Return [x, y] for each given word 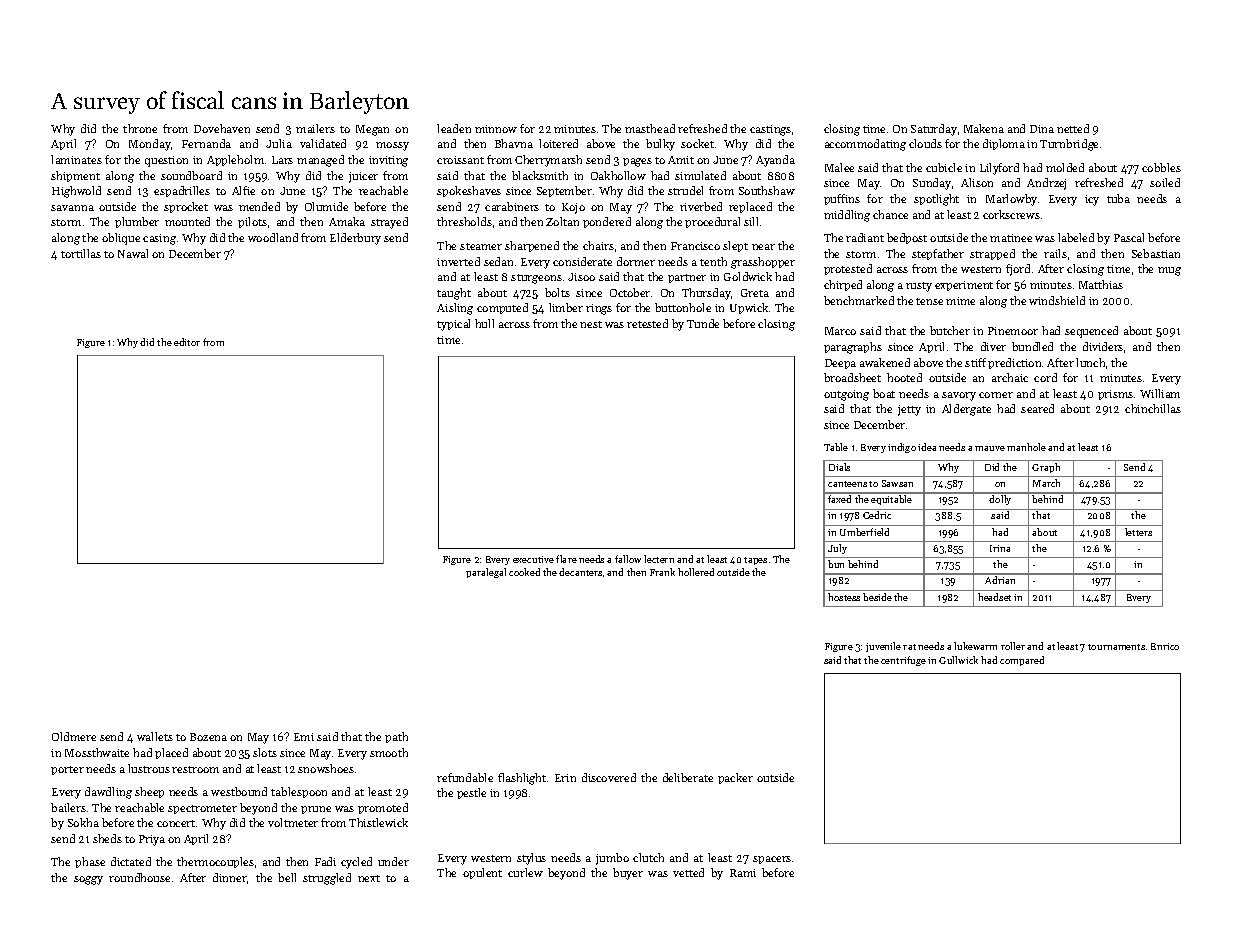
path [396, 737]
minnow [496, 129]
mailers [315, 128]
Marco [840, 331]
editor [187, 342]
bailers [68, 807]
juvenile [883, 647]
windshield [1057, 300]
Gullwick [958, 660]
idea [927, 447]
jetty [909, 410]
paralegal [486, 573]
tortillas [81, 253]
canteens [847, 484]
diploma [1004, 144]
